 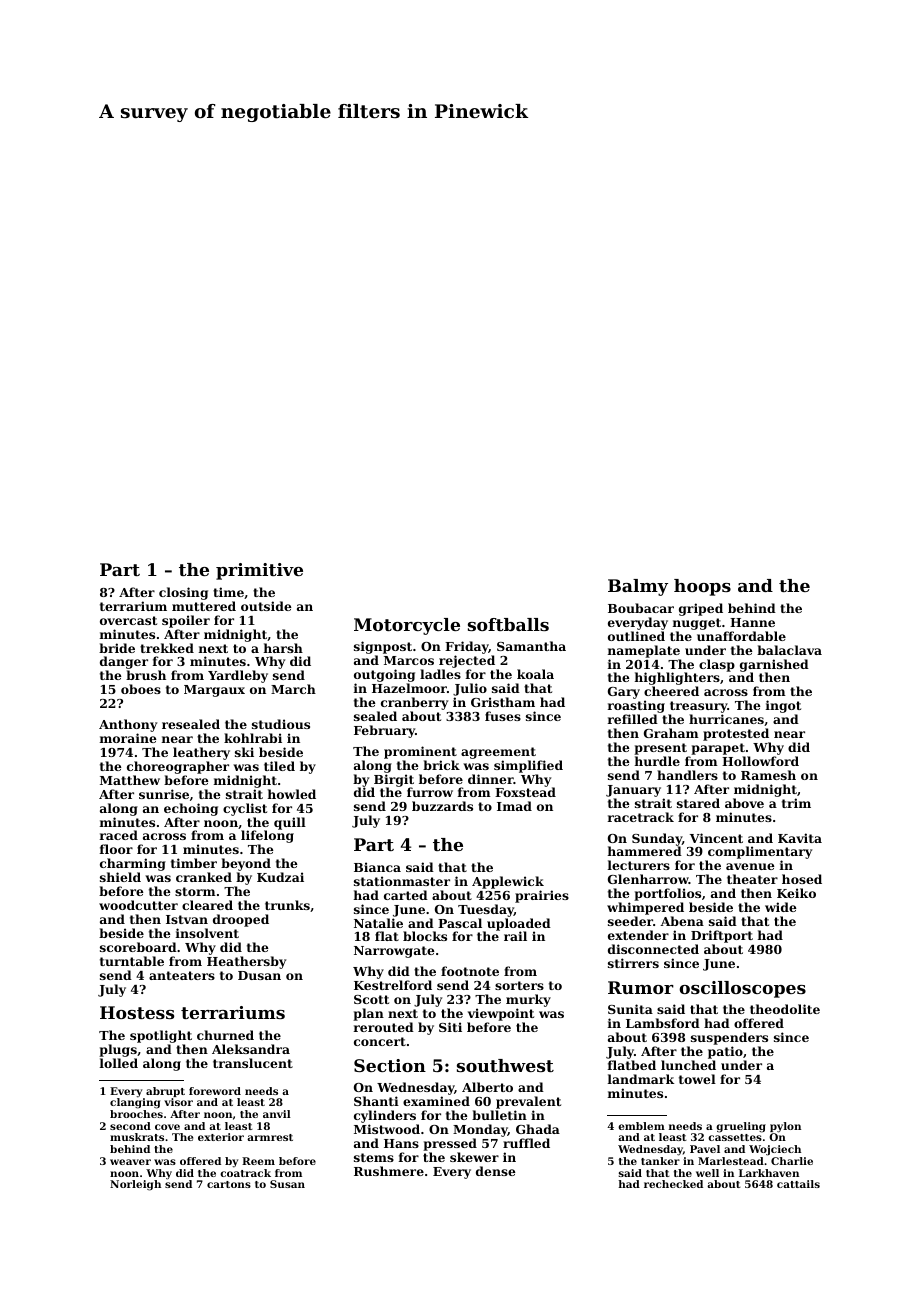 What do you see at coordinates (697, 624) in the screenshot?
I see `nugget` at bounding box center [697, 624].
